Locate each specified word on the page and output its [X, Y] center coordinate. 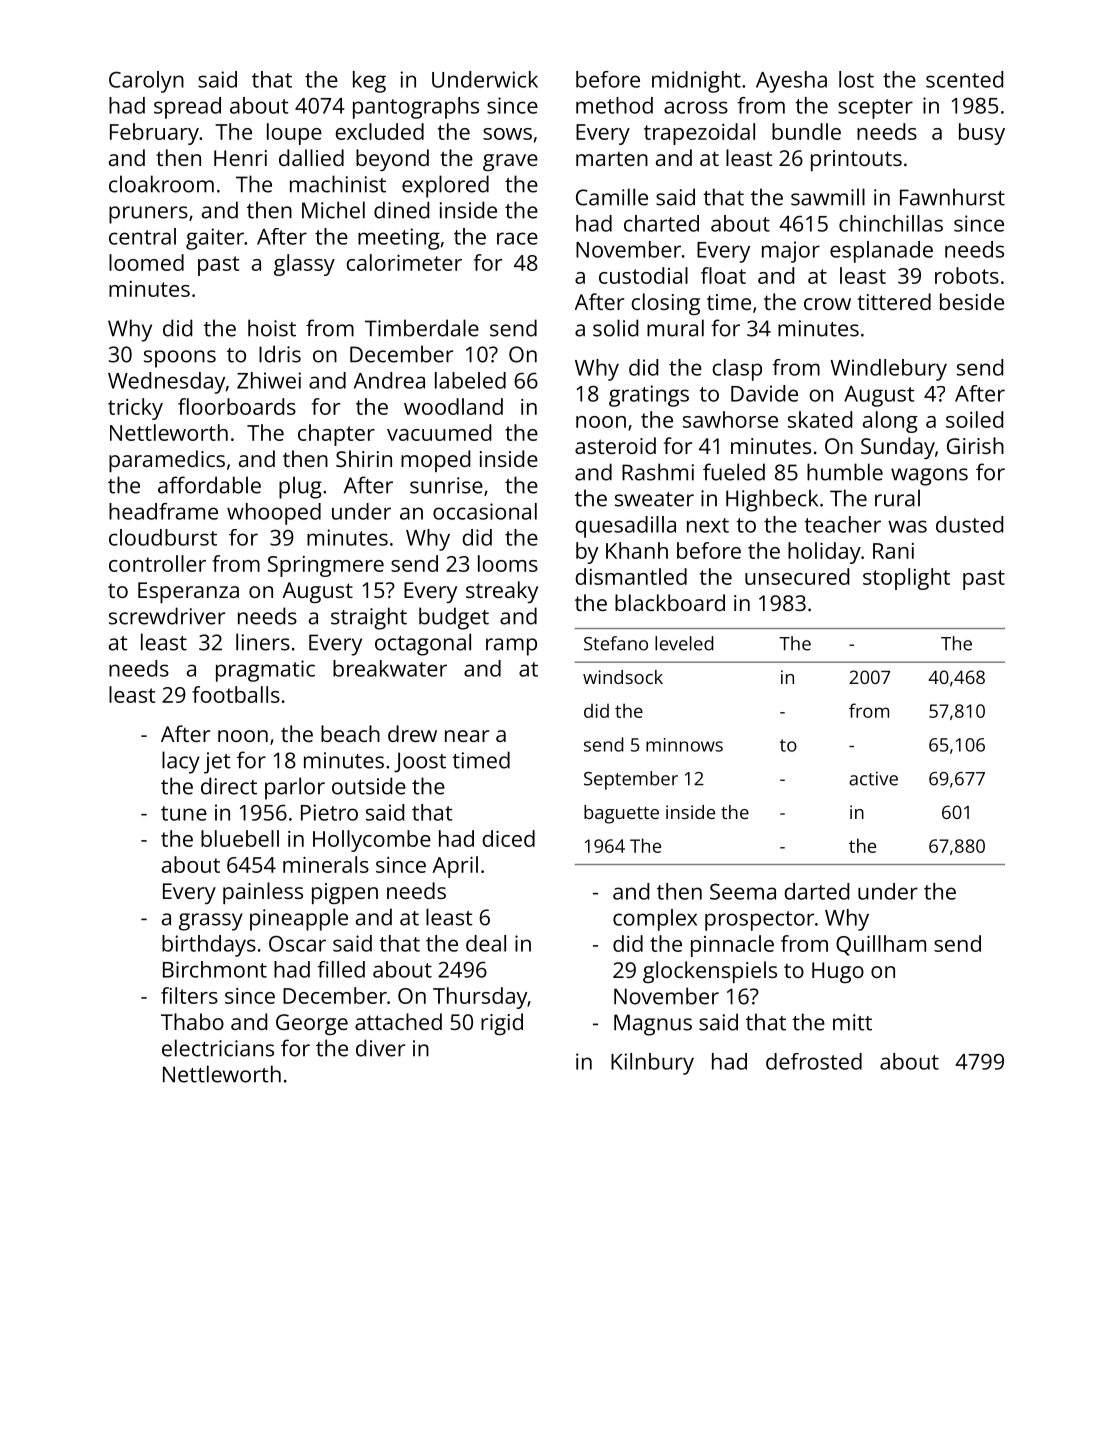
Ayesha [791, 82]
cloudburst [163, 537]
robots [967, 275]
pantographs [416, 108]
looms [508, 563]
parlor [295, 788]
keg [369, 82]
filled [341, 969]
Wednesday [166, 383]
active [873, 779]
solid [615, 328]
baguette [621, 814]
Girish [975, 445]
